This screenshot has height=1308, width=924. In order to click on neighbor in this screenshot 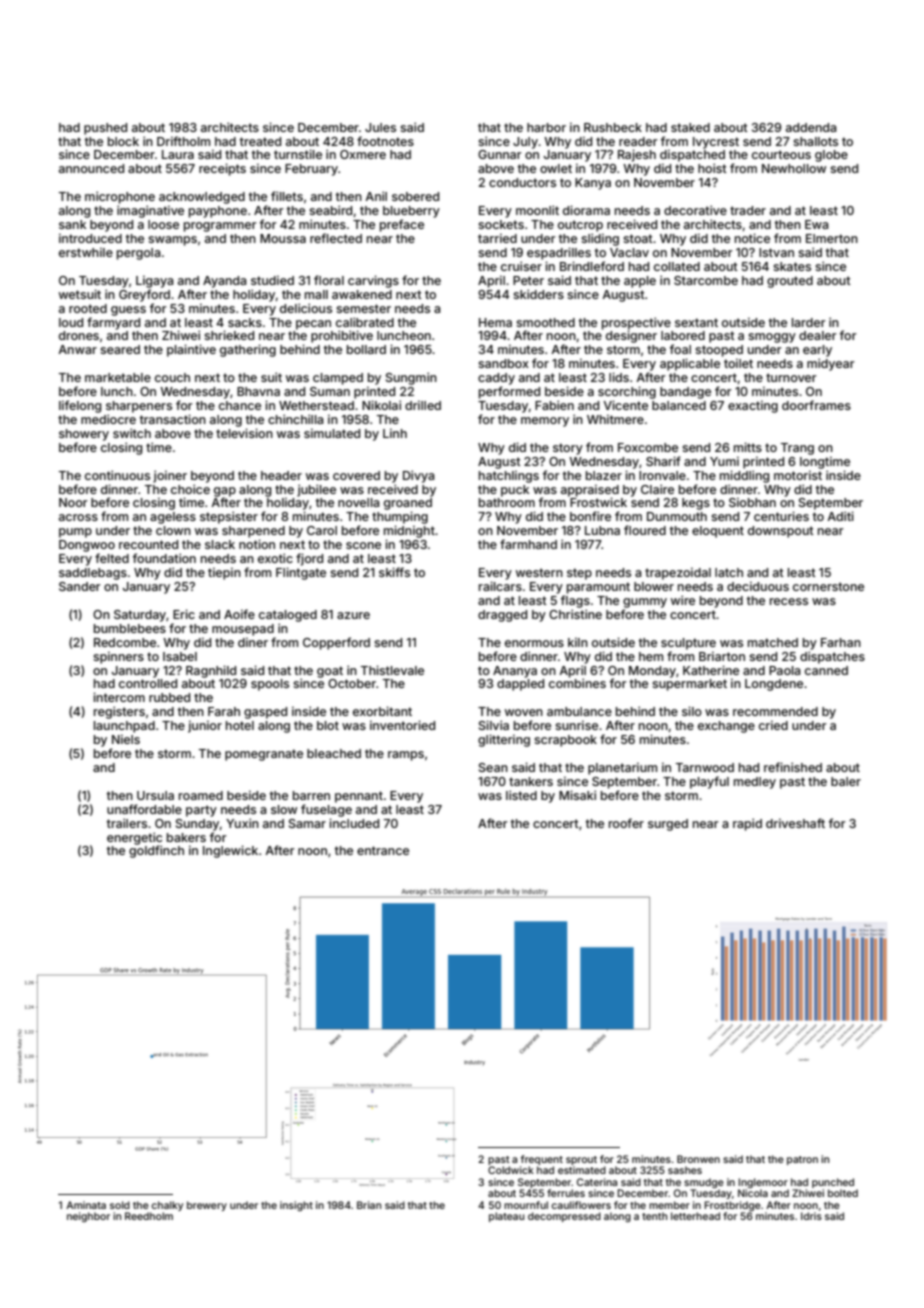, I will do `click(88, 1217)`.
